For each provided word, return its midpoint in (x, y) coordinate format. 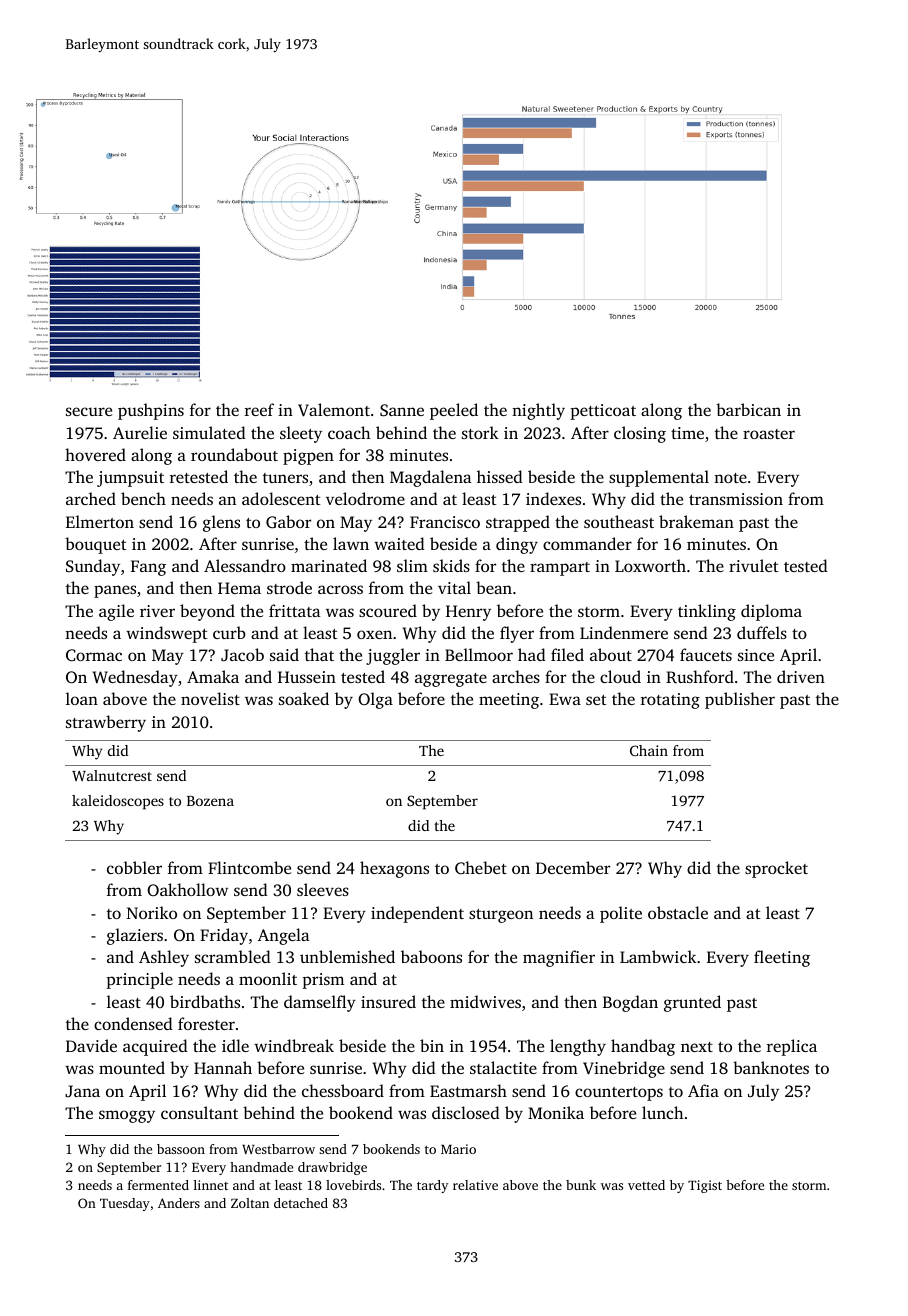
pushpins (151, 411)
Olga (375, 700)
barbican (748, 409)
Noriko (152, 912)
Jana (82, 1091)
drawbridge (332, 1168)
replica (792, 1047)
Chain (649, 750)
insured (388, 1001)
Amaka (213, 676)
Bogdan (630, 1003)
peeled (454, 411)
